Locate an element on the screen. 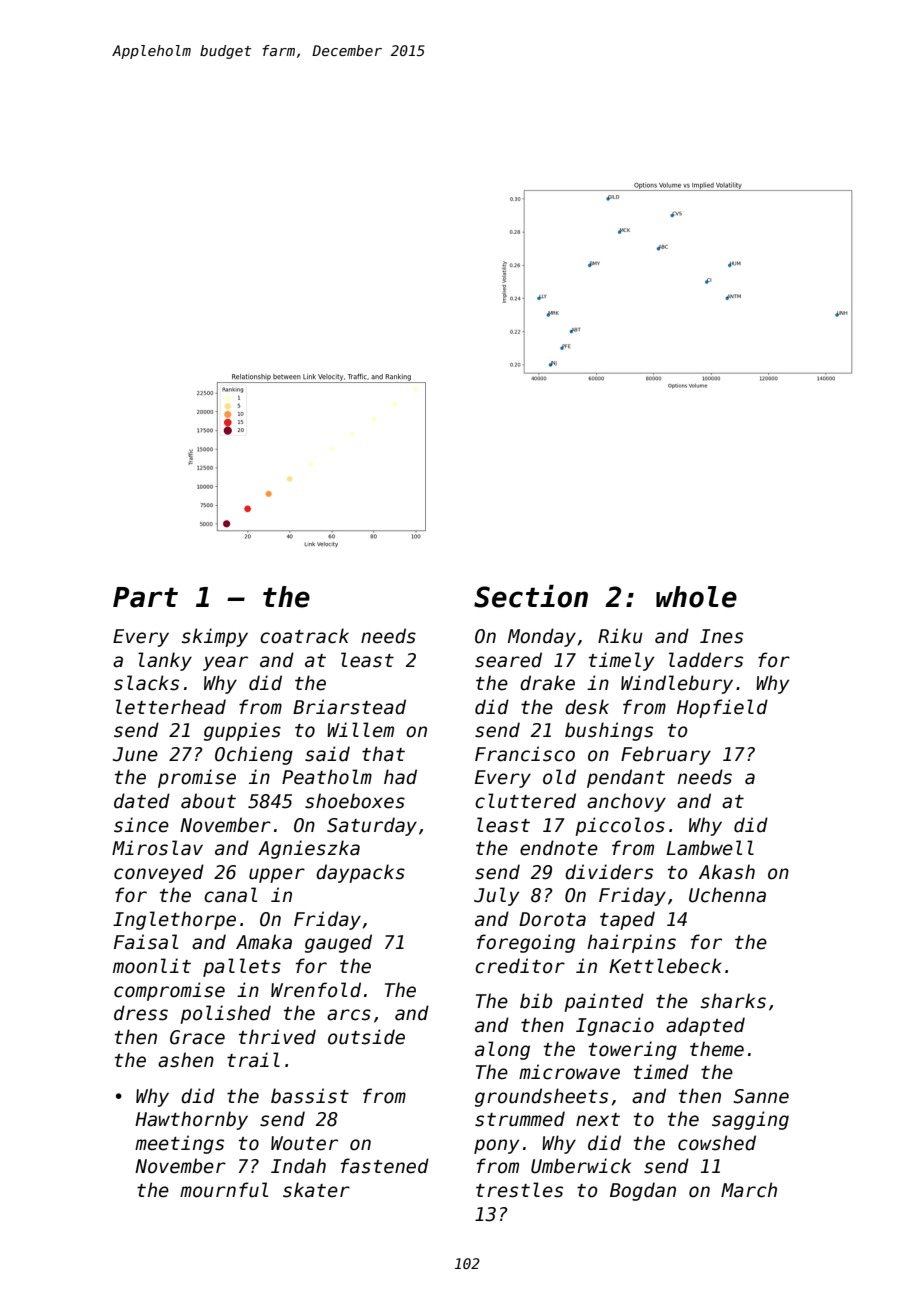 The height and width of the screenshot is (1316, 908). bushings is located at coordinates (609, 731).
